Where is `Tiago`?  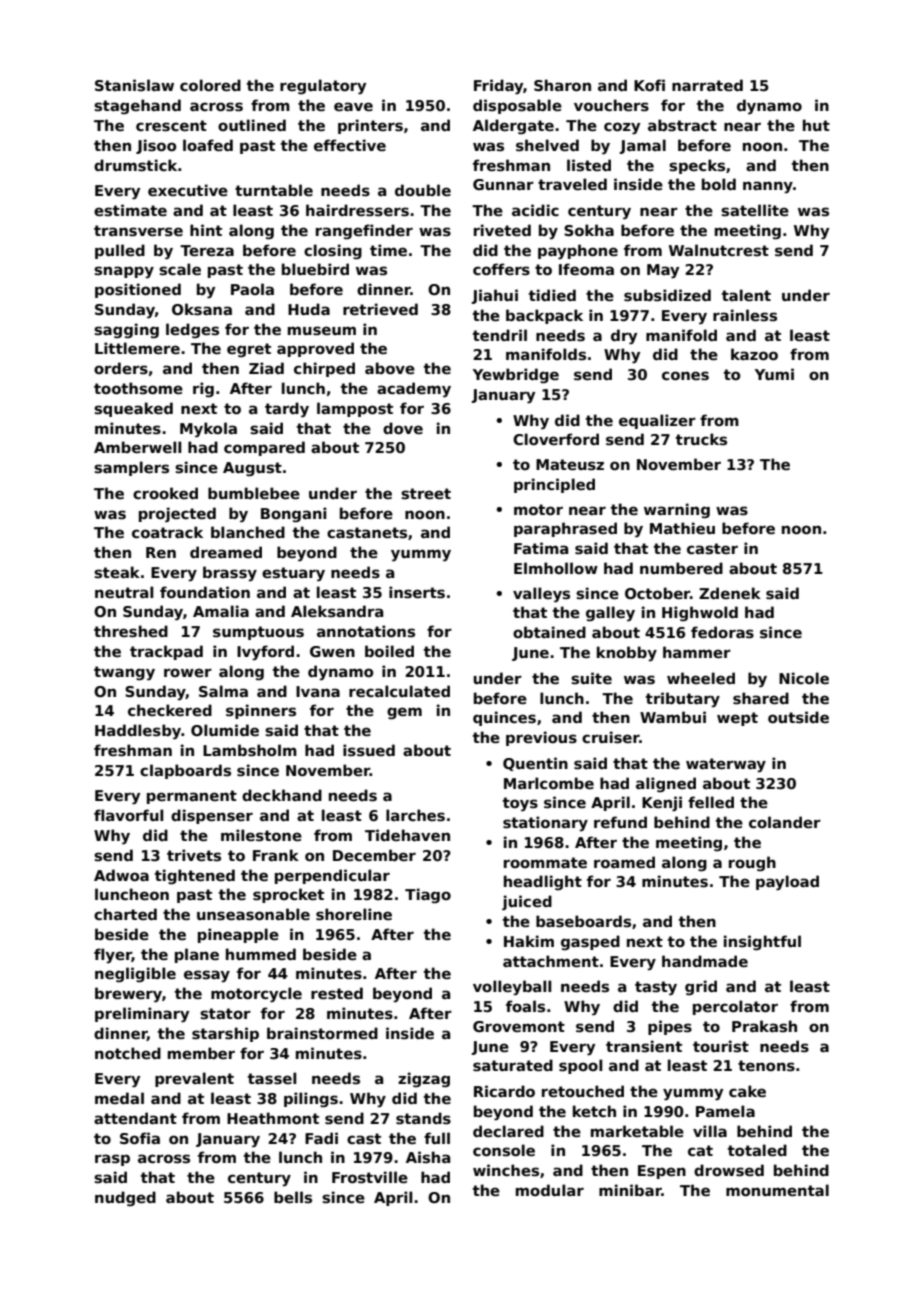 Tiago is located at coordinates (428, 895).
